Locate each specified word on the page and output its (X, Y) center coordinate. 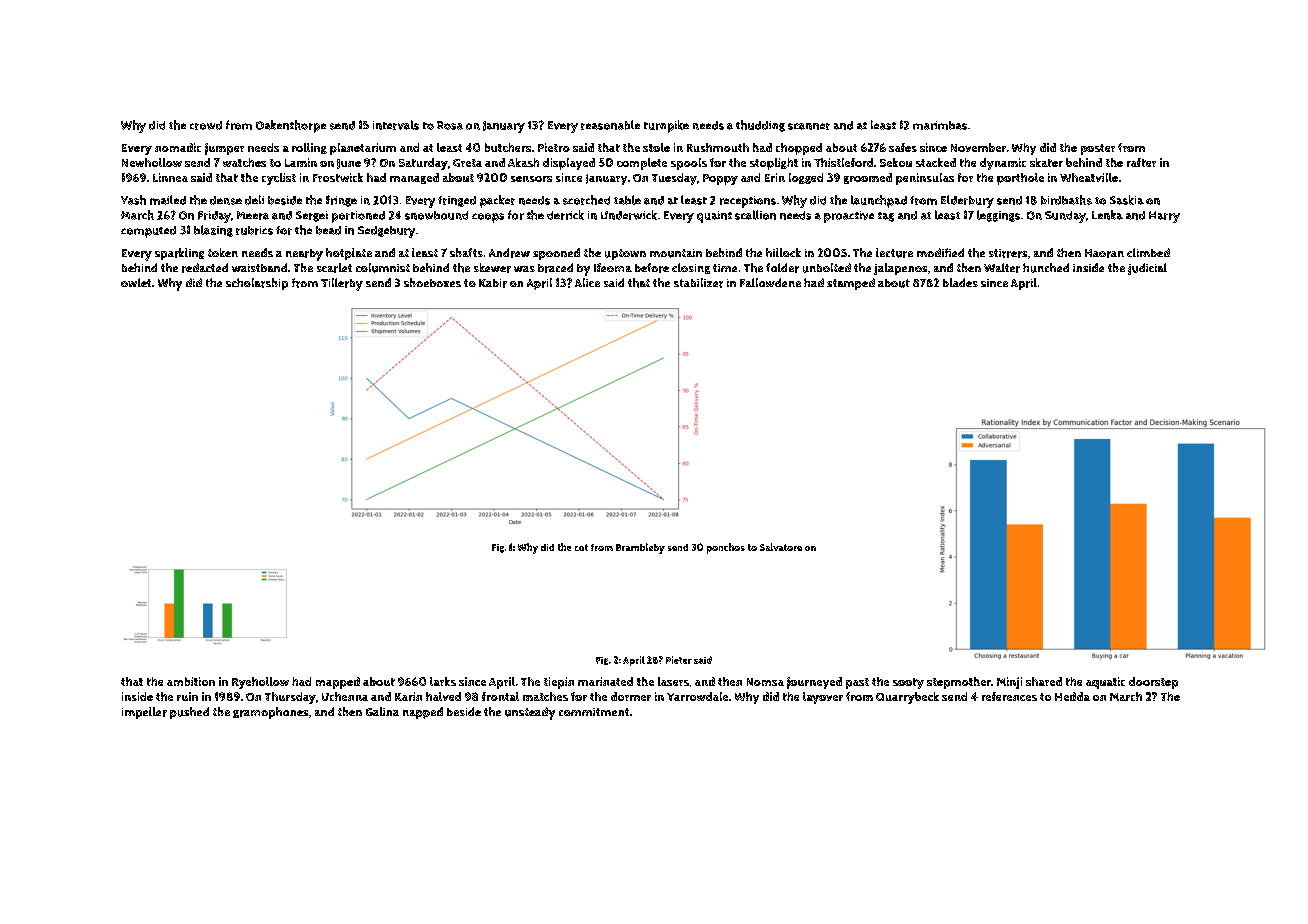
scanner (809, 126)
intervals (396, 125)
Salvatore (781, 547)
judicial (1147, 269)
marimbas (940, 125)
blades (960, 282)
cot (581, 547)
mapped (338, 683)
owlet (136, 282)
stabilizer (698, 283)
